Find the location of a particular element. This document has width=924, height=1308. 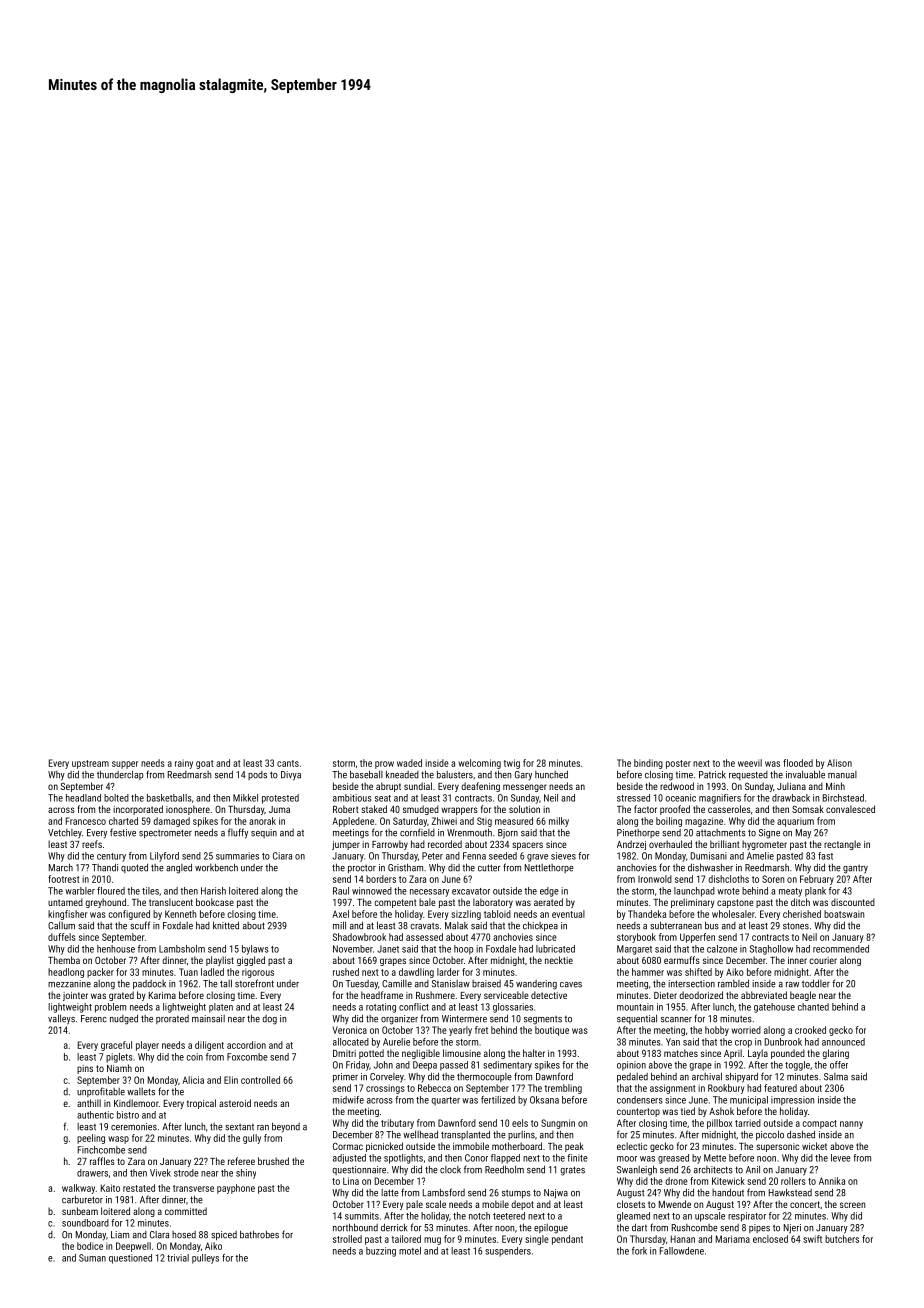

bodice is located at coordinates (90, 1246).
